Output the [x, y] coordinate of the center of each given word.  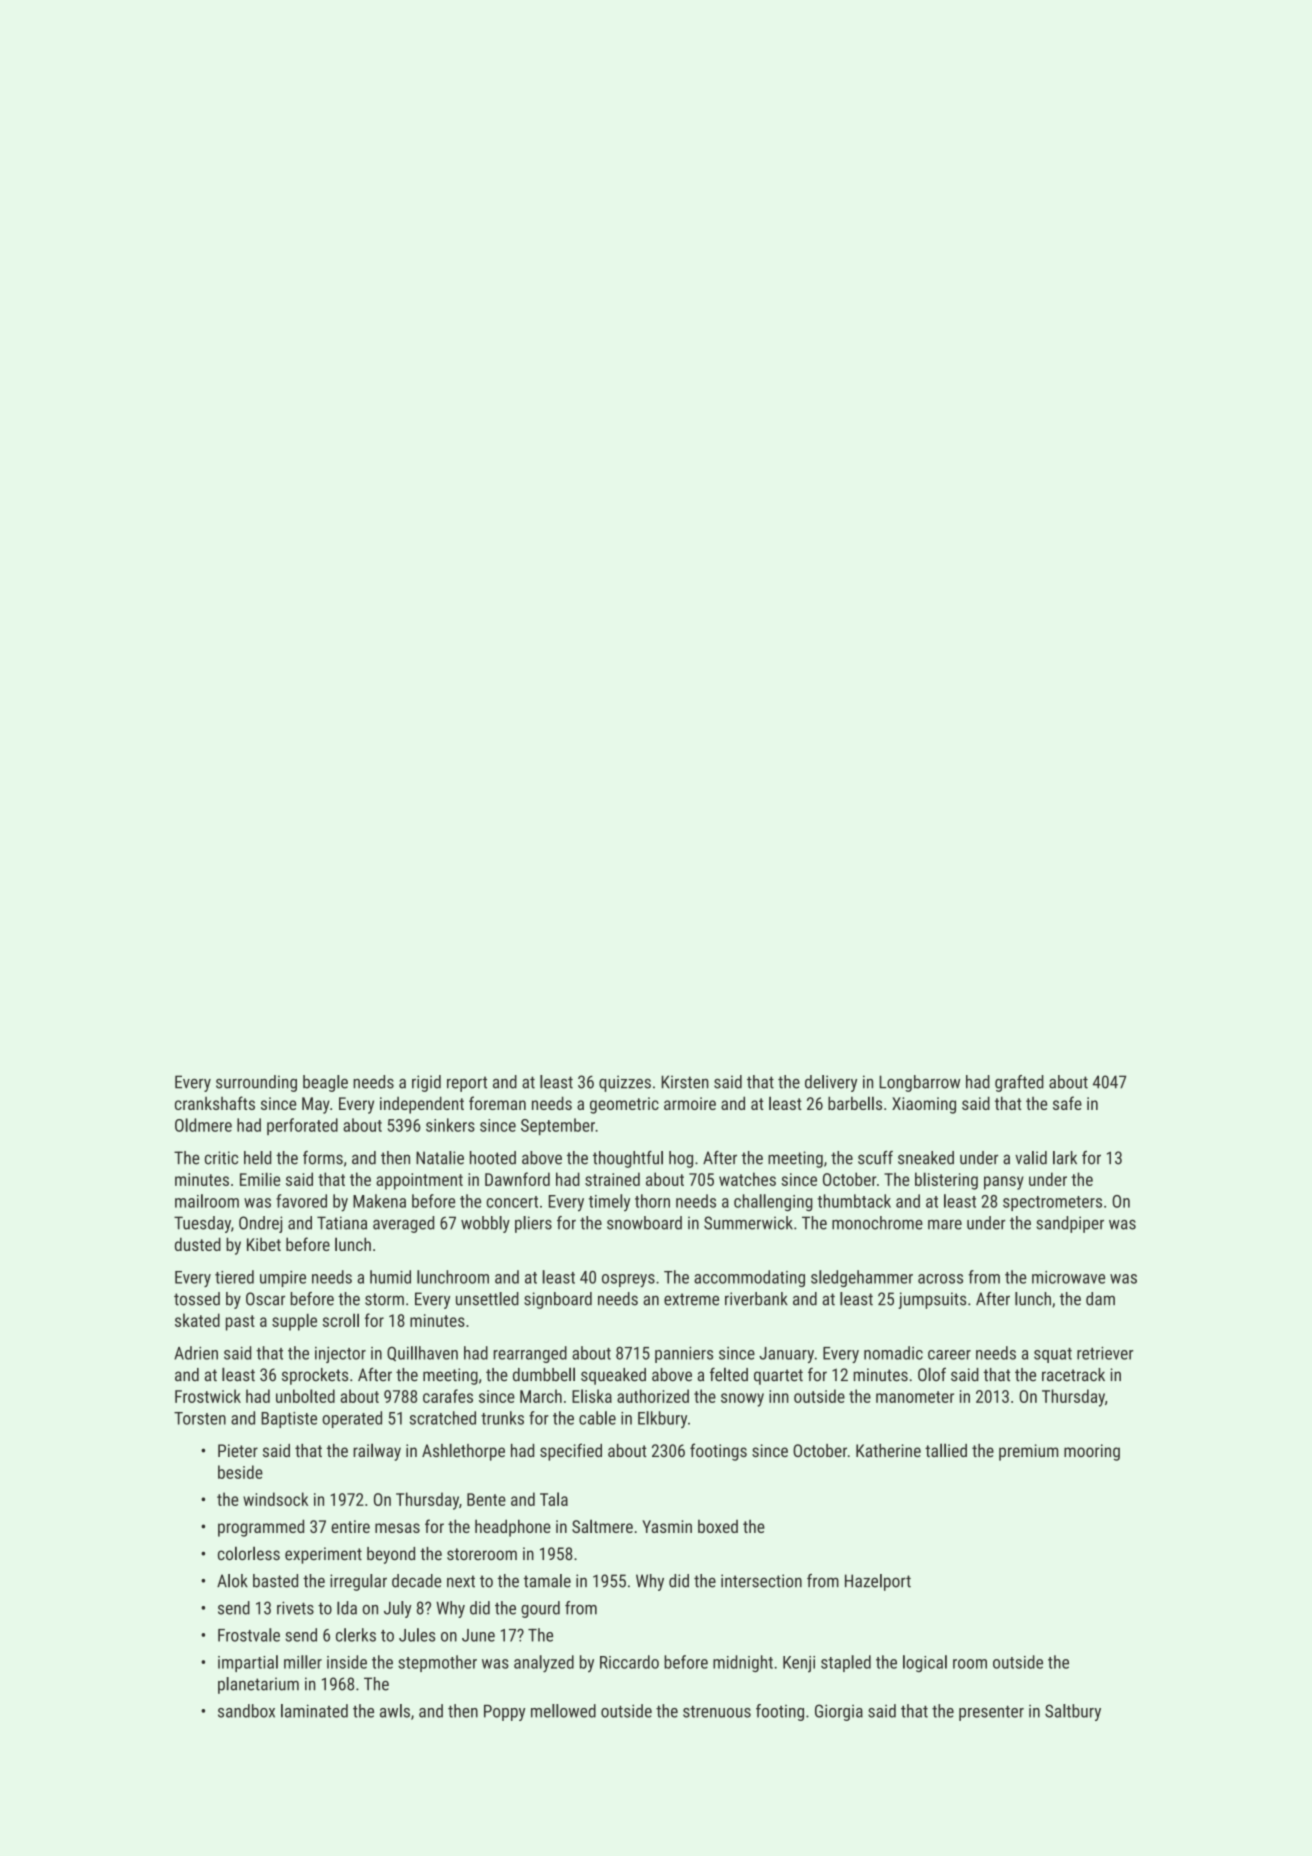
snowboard [644, 1223]
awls [395, 1711]
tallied [946, 1450]
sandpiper [1070, 1224]
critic [221, 1158]
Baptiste [289, 1420]
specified [571, 1452]
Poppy [504, 1713]
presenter [991, 1713]
